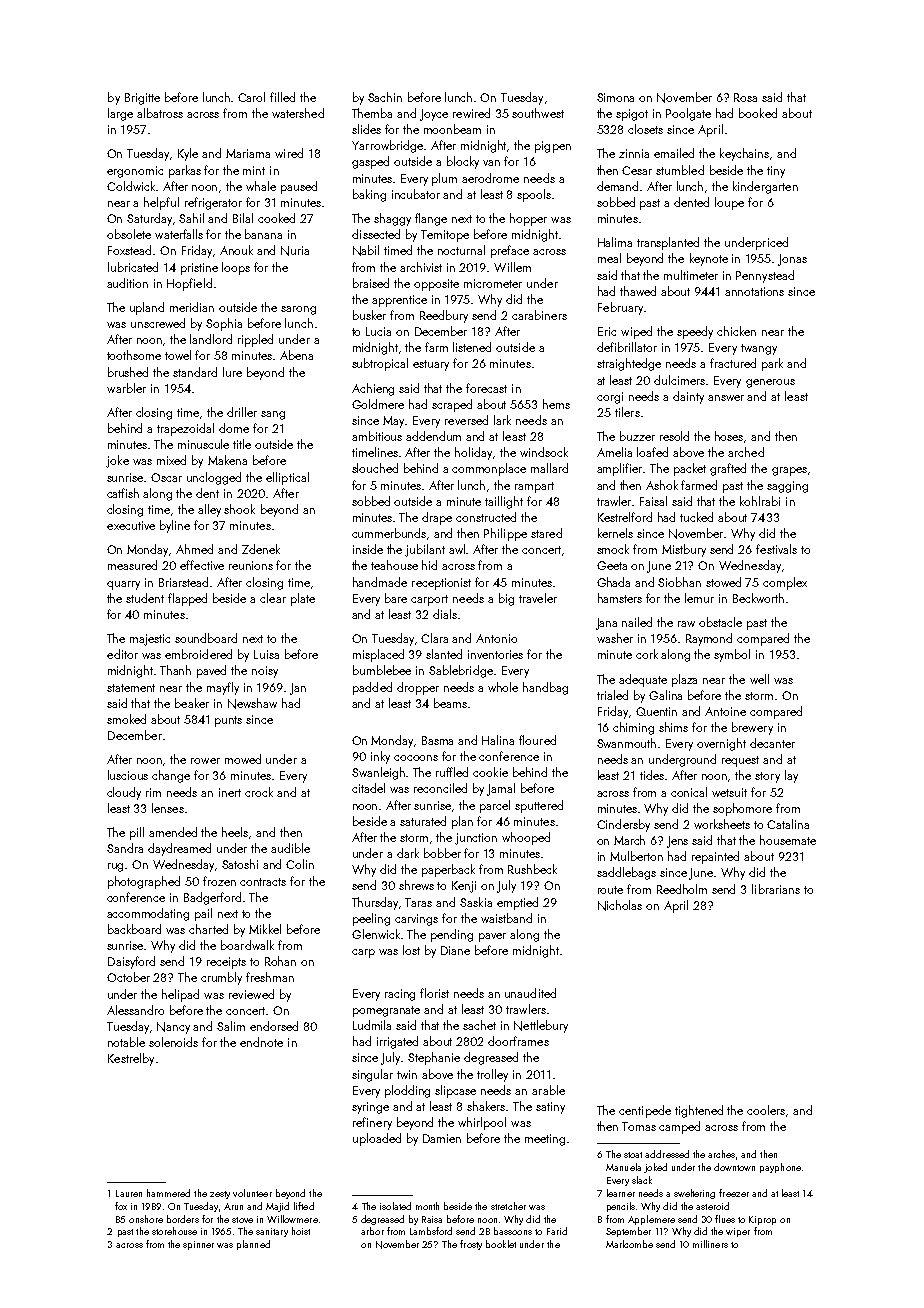  I want to click on cocoons, so click(416, 758).
